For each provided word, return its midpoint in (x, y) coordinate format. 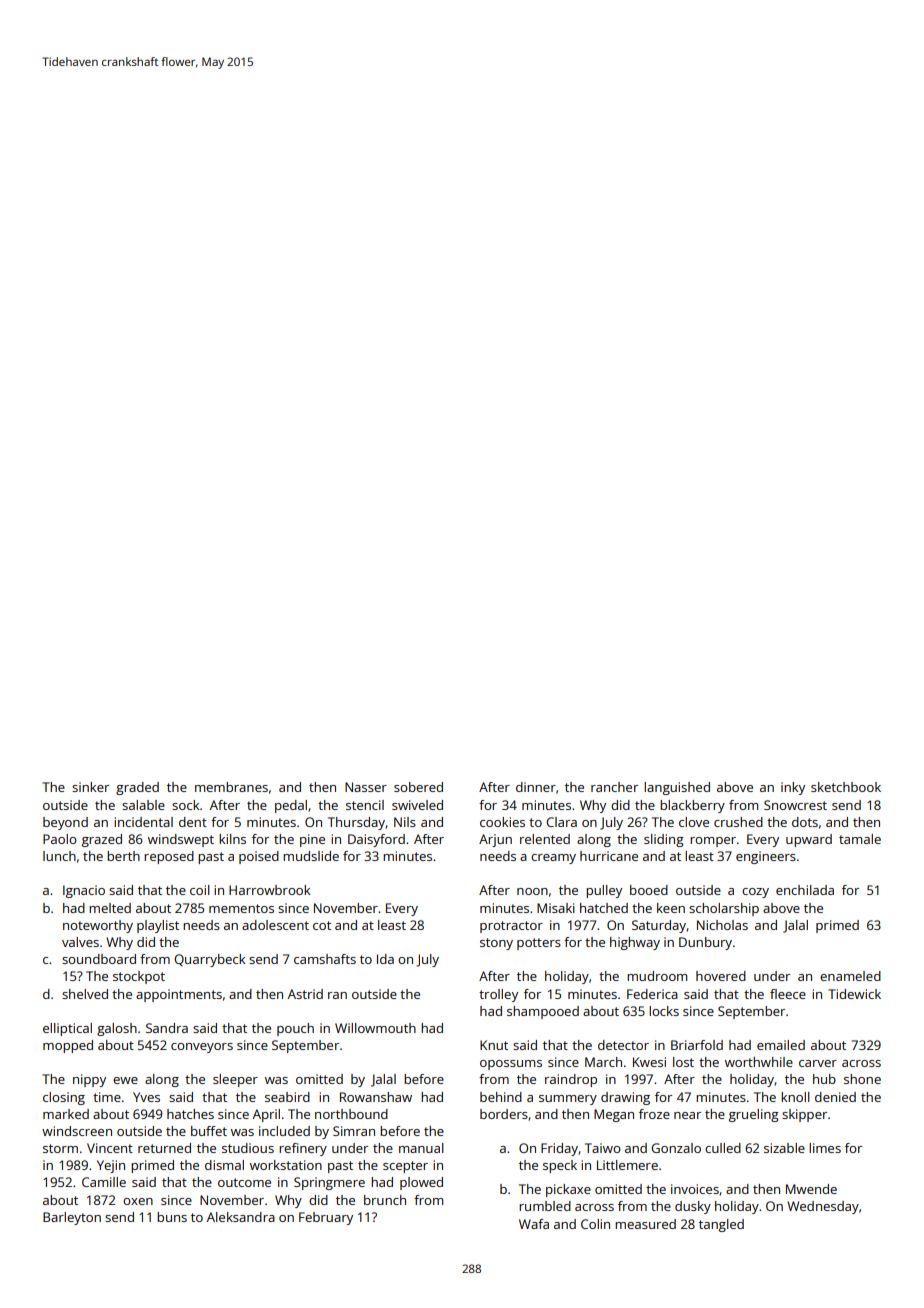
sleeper (235, 1080)
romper (713, 842)
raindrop (571, 1080)
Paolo (60, 839)
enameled (850, 976)
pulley (604, 891)
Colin (595, 1224)
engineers (766, 857)
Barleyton (72, 1218)
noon (532, 891)
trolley (498, 995)
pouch (295, 1029)
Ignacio (84, 891)
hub (824, 1079)
